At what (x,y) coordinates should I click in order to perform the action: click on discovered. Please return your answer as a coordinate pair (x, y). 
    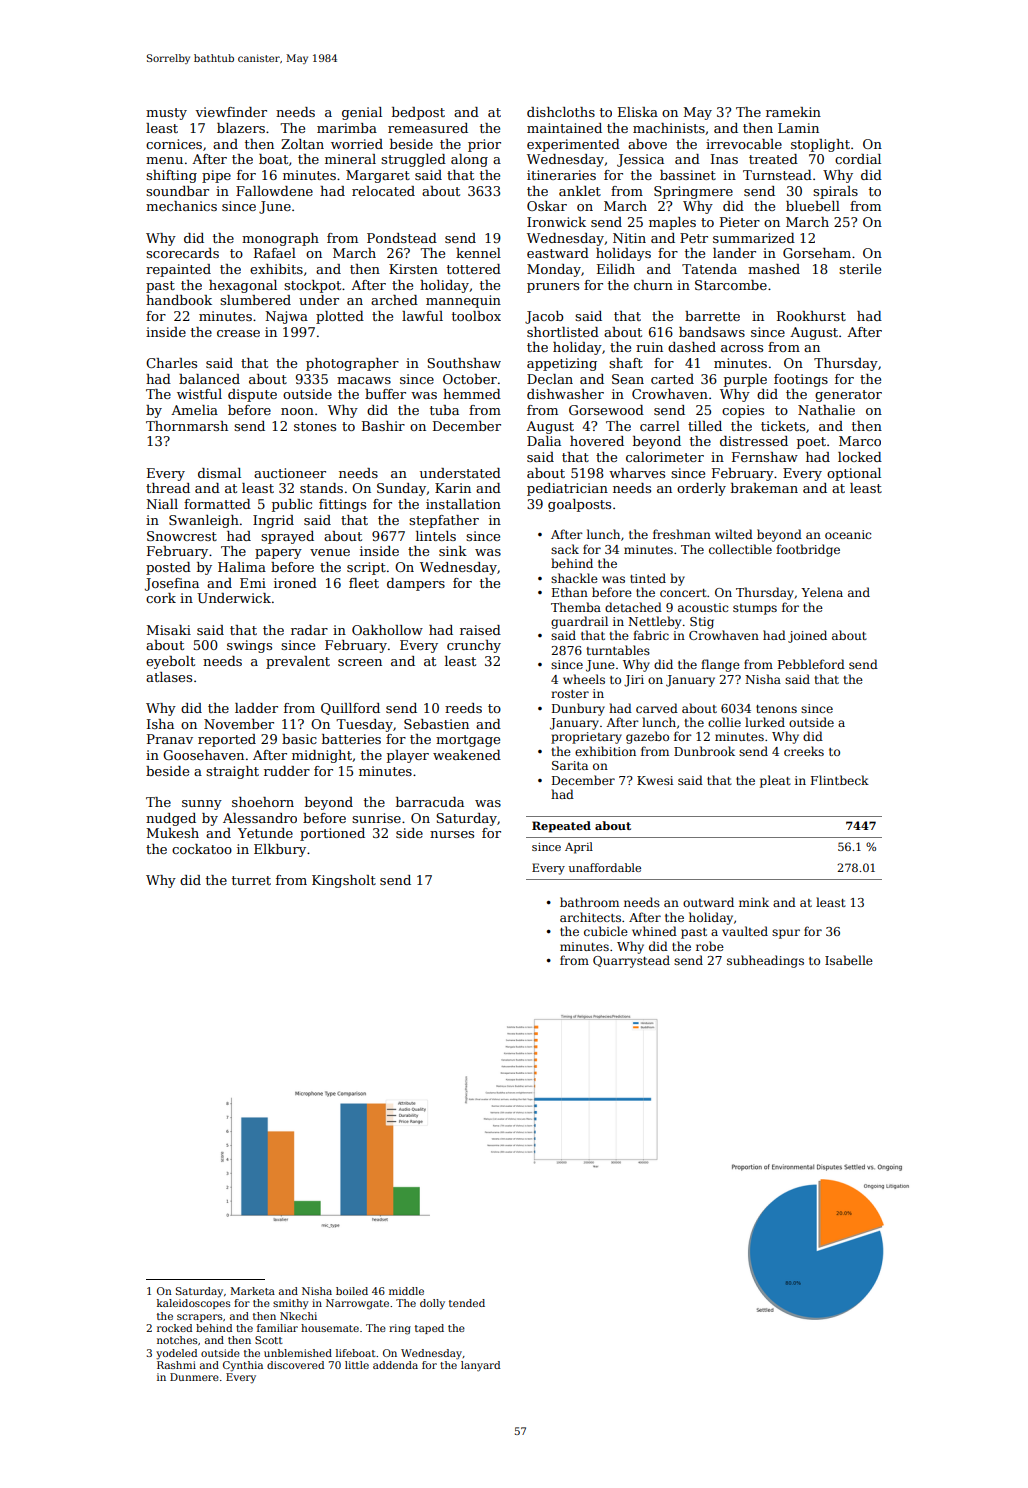
    Looking at the image, I should click on (295, 1365).
